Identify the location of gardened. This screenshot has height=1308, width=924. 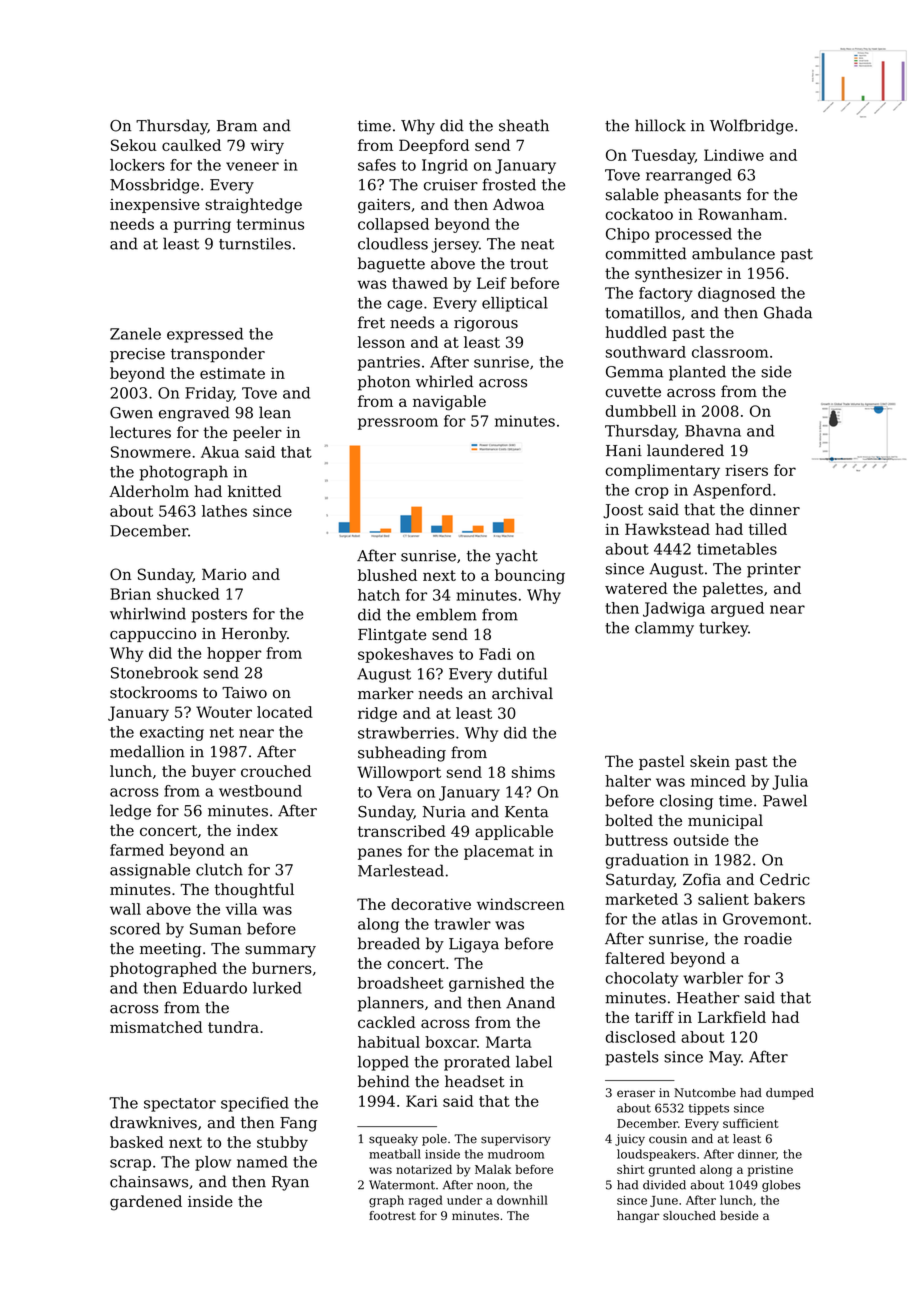
(146, 1203).
